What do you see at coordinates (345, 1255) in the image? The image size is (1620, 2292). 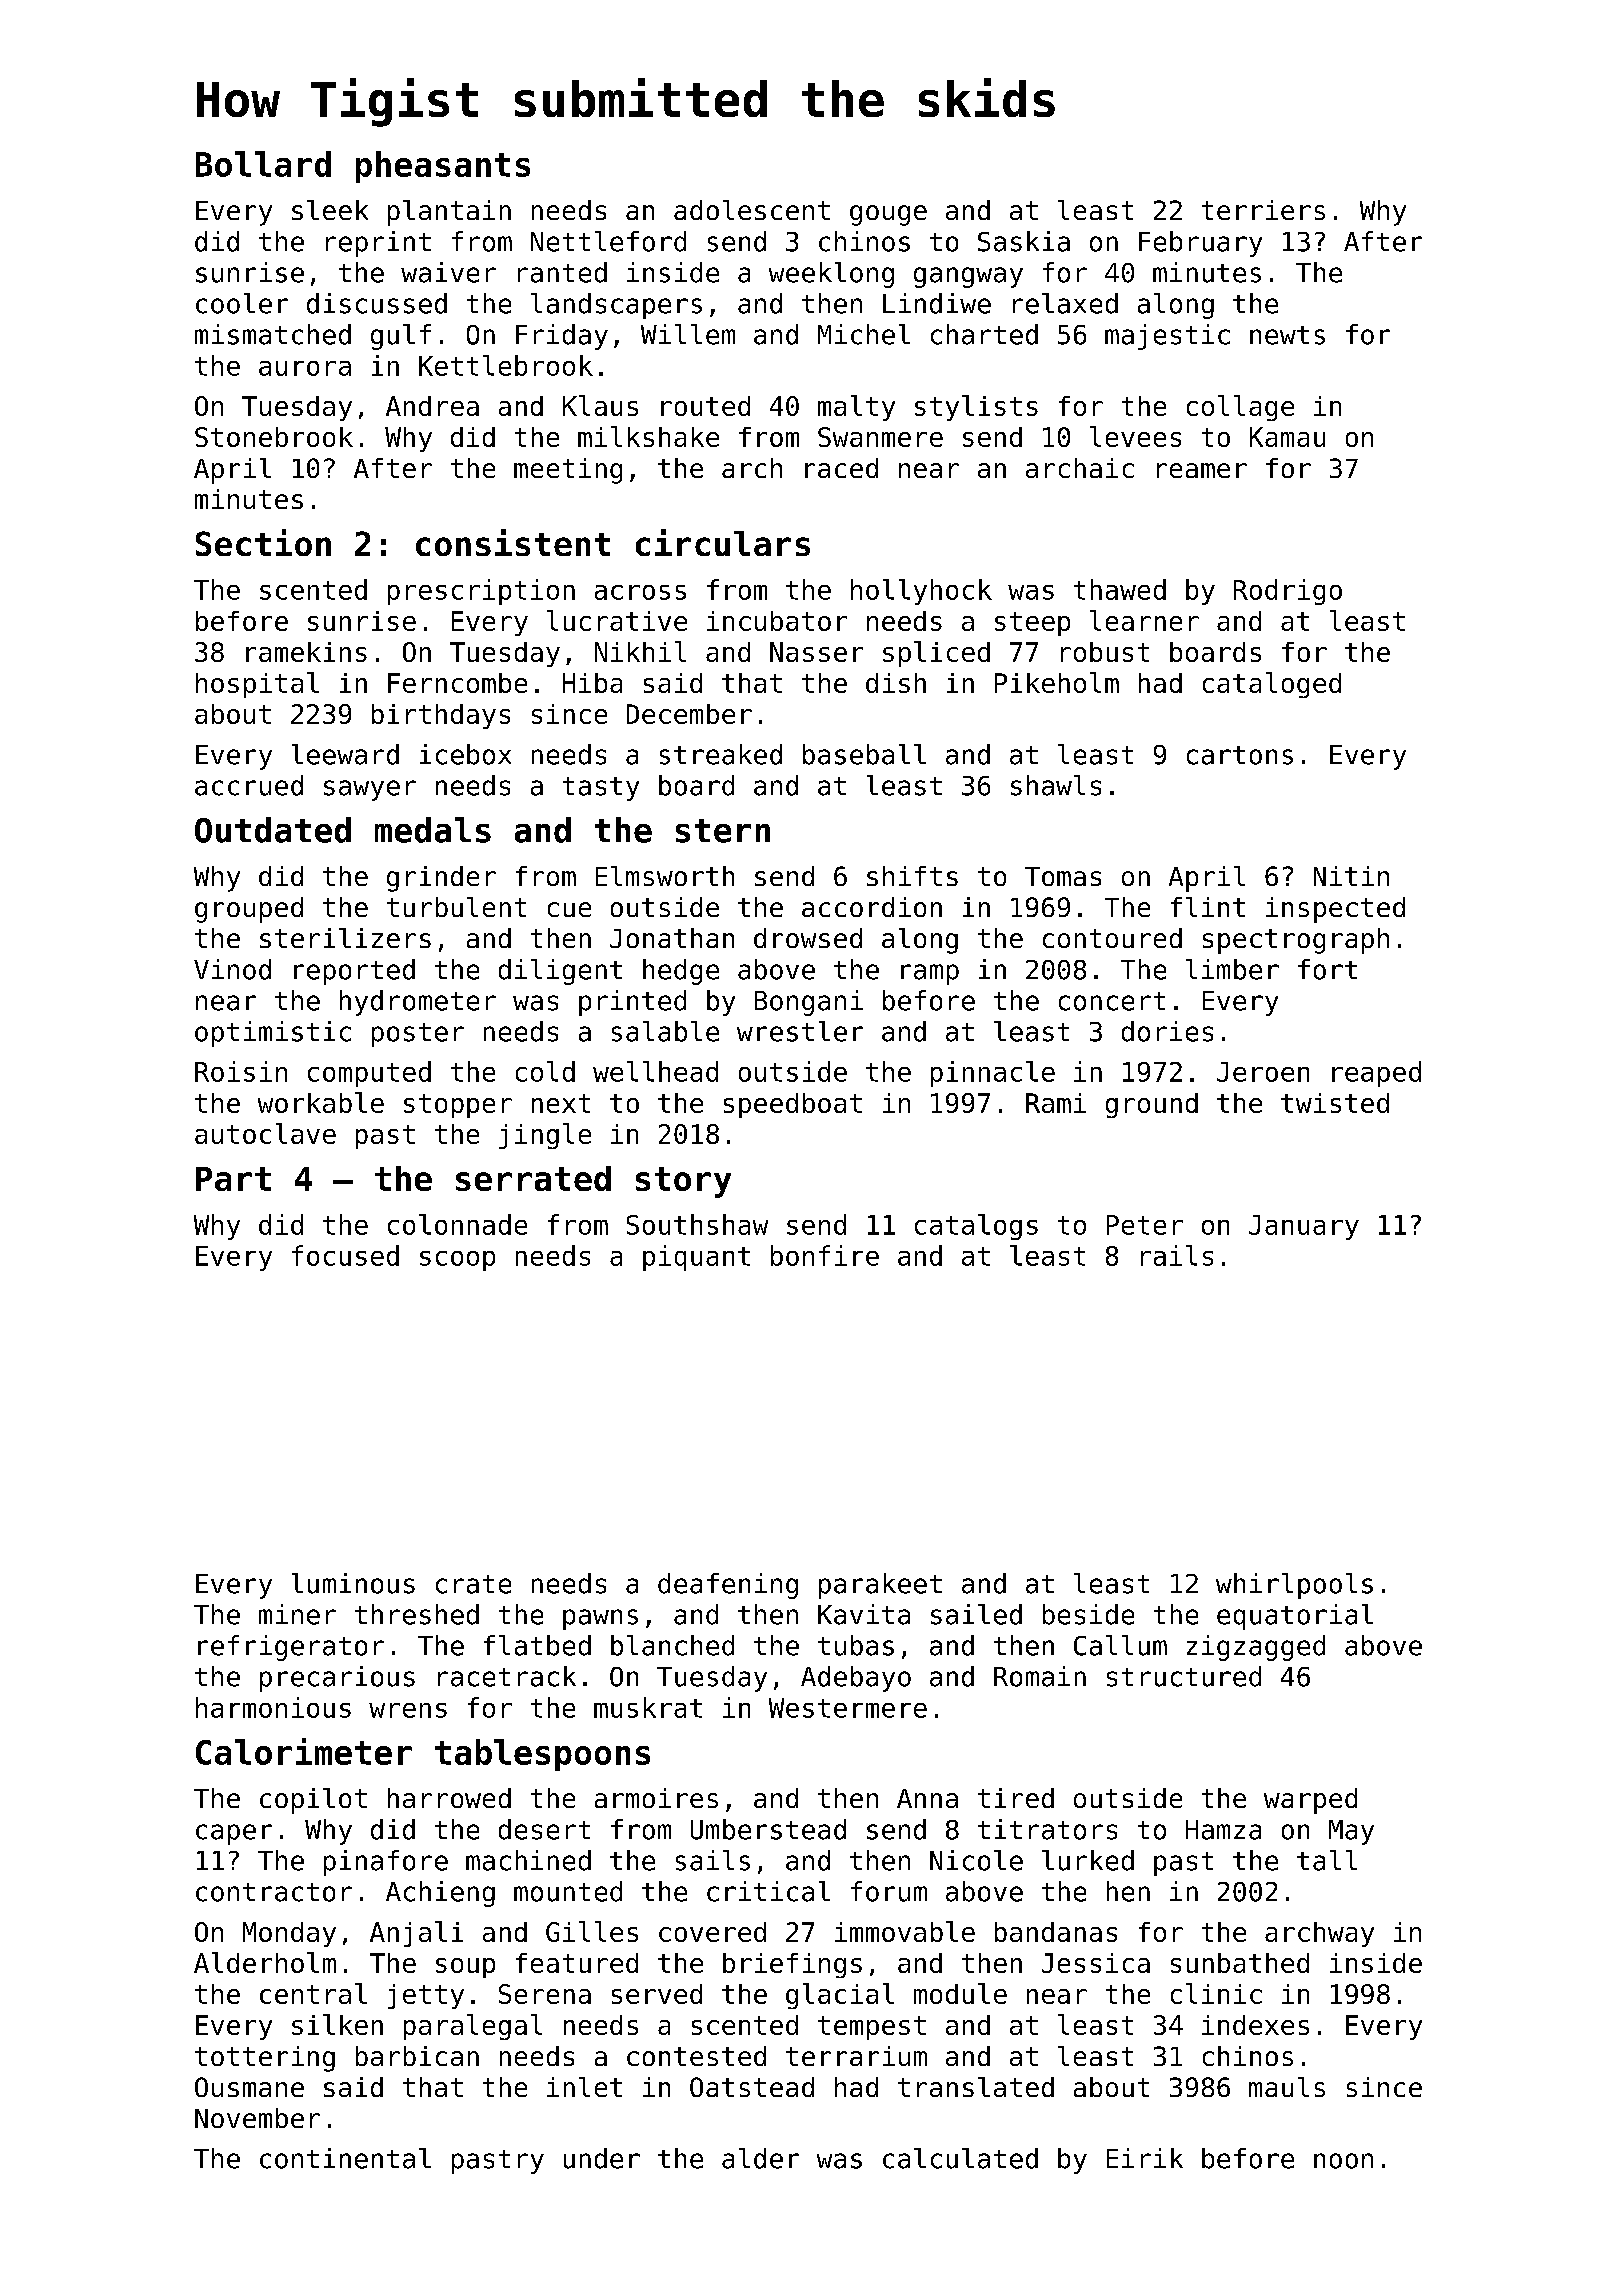 I see `focused` at bounding box center [345, 1255].
